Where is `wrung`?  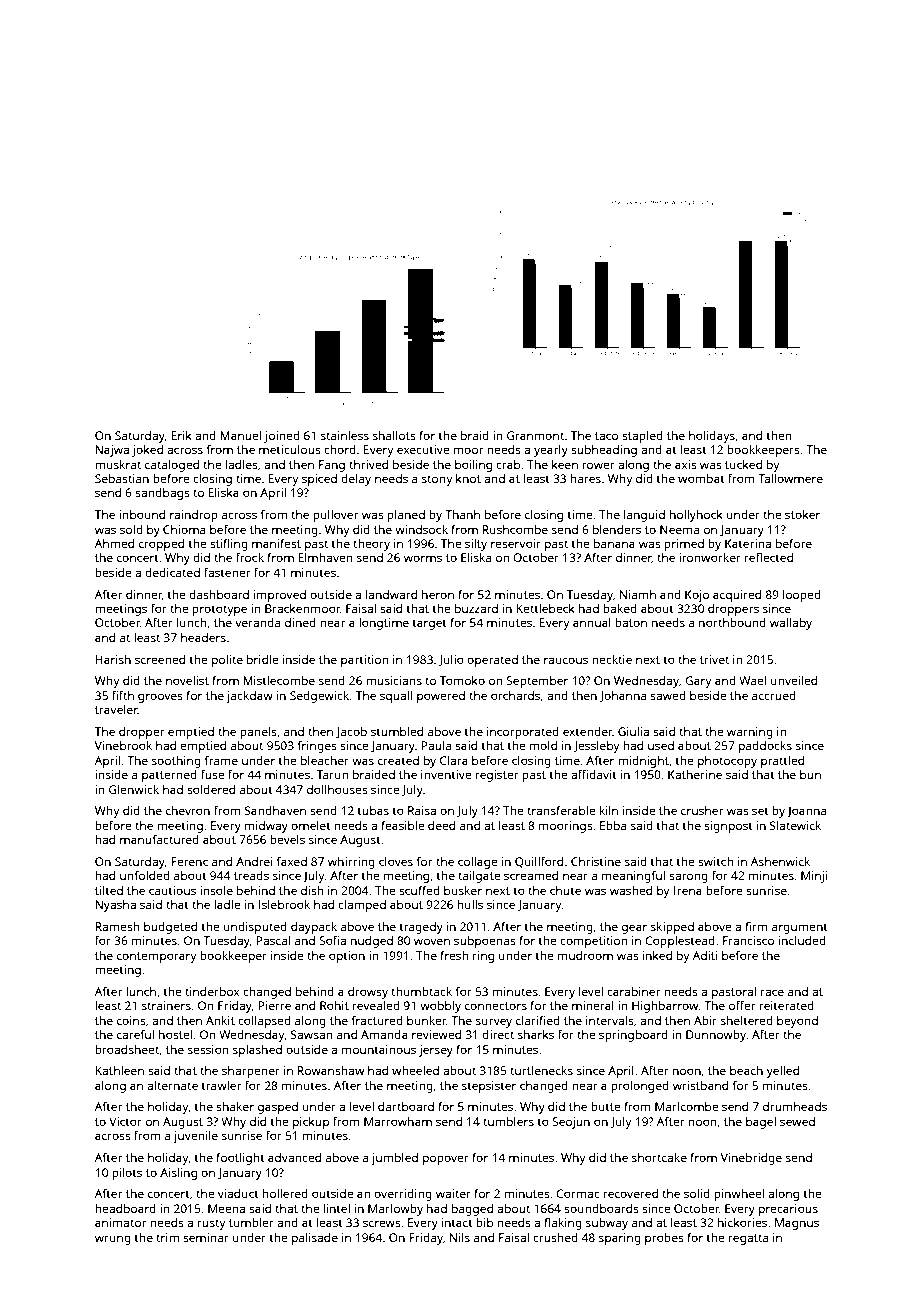 wrung is located at coordinates (113, 1240).
